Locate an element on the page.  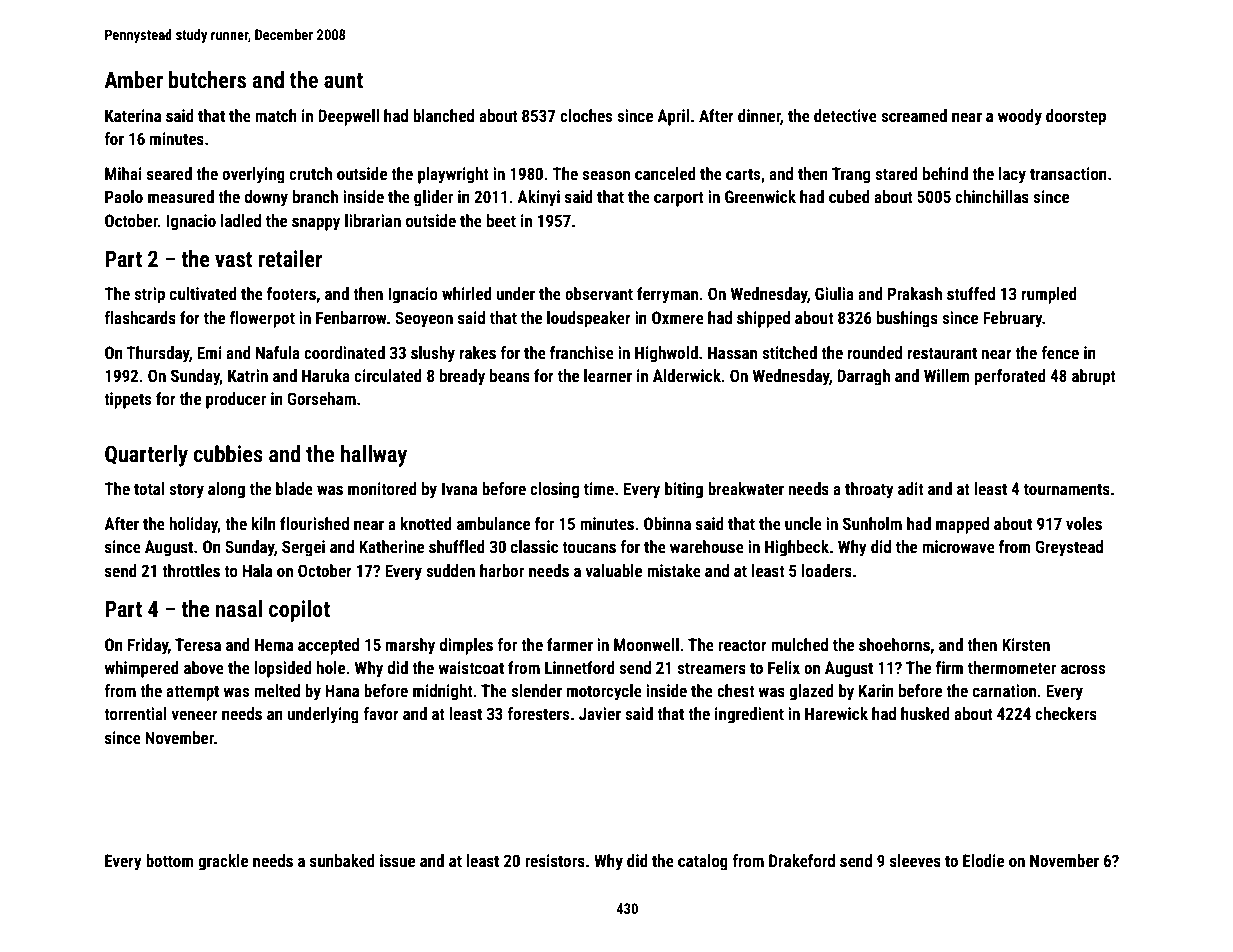
shoehorns is located at coordinates (894, 644).
